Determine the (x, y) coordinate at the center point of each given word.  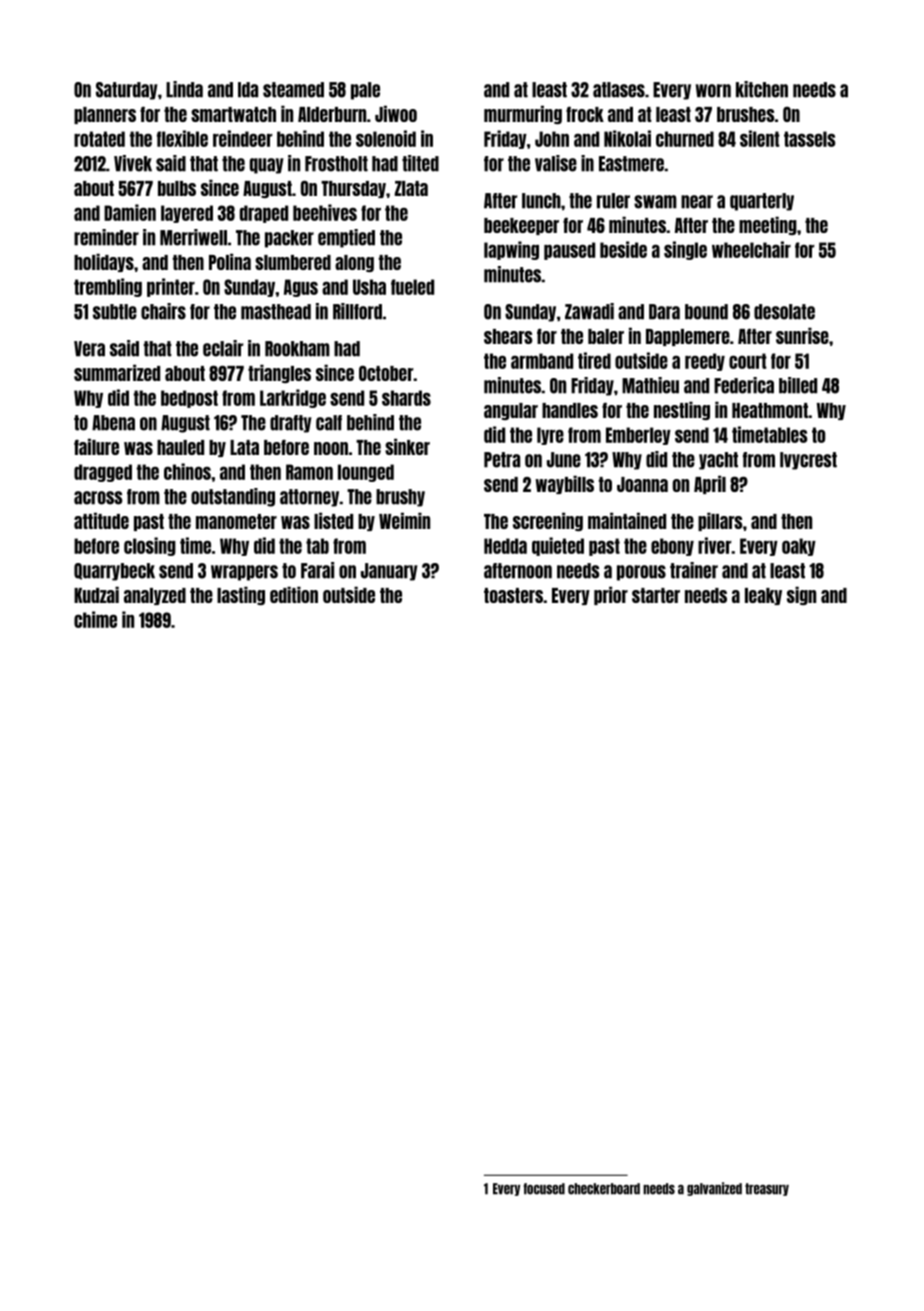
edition (294, 594)
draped (264, 214)
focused (544, 1189)
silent (760, 138)
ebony (672, 547)
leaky (763, 596)
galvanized (714, 1189)
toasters (513, 595)
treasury (767, 1189)
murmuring (523, 114)
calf (329, 423)
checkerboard (604, 1189)
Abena (113, 423)
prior (611, 595)
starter (656, 595)
